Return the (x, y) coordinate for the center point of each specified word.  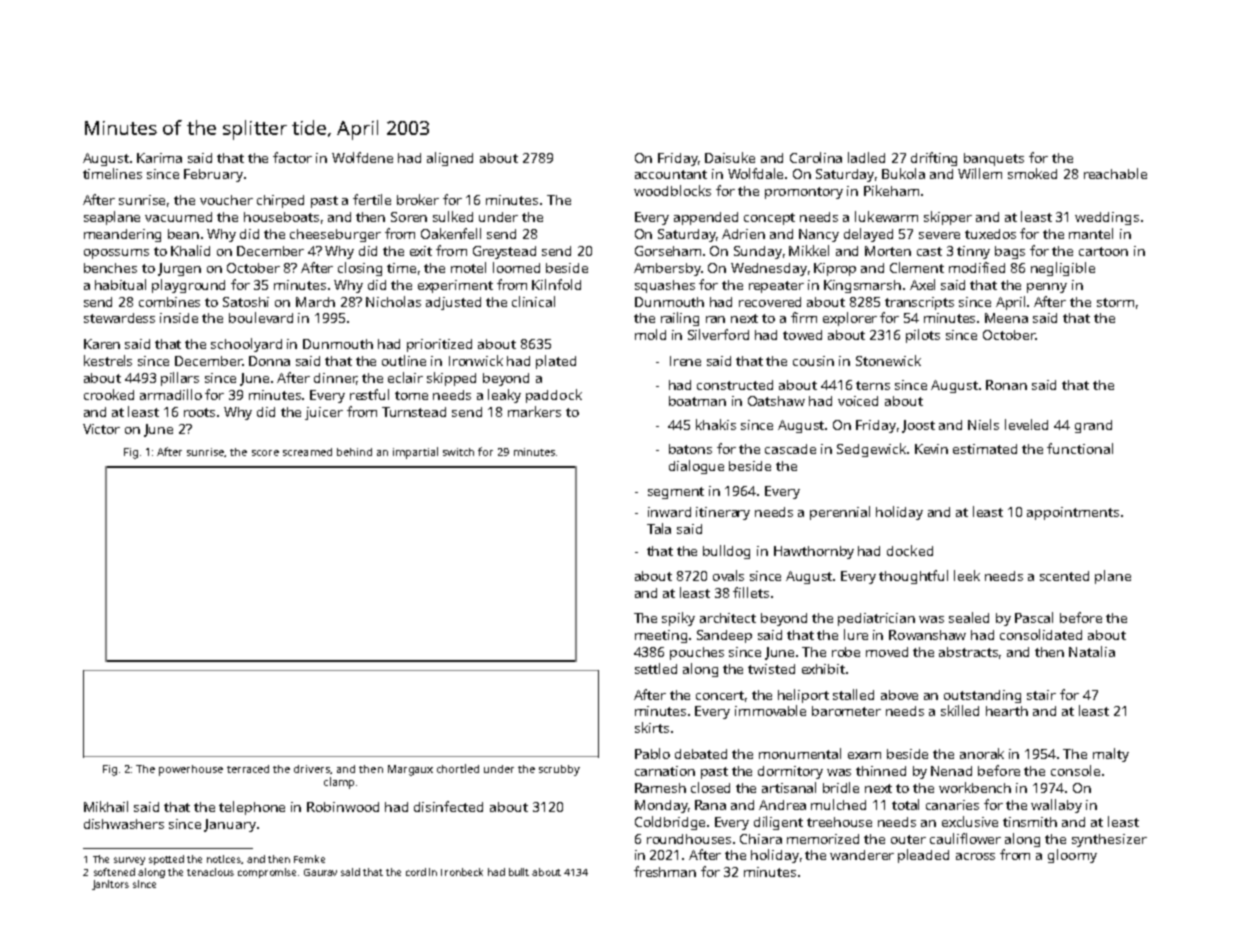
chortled (458, 768)
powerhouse (191, 770)
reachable (1115, 173)
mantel (1091, 233)
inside (179, 318)
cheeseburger (335, 235)
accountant (671, 174)
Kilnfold (556, 284)
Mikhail (106, 806)
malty (1111, 755)
